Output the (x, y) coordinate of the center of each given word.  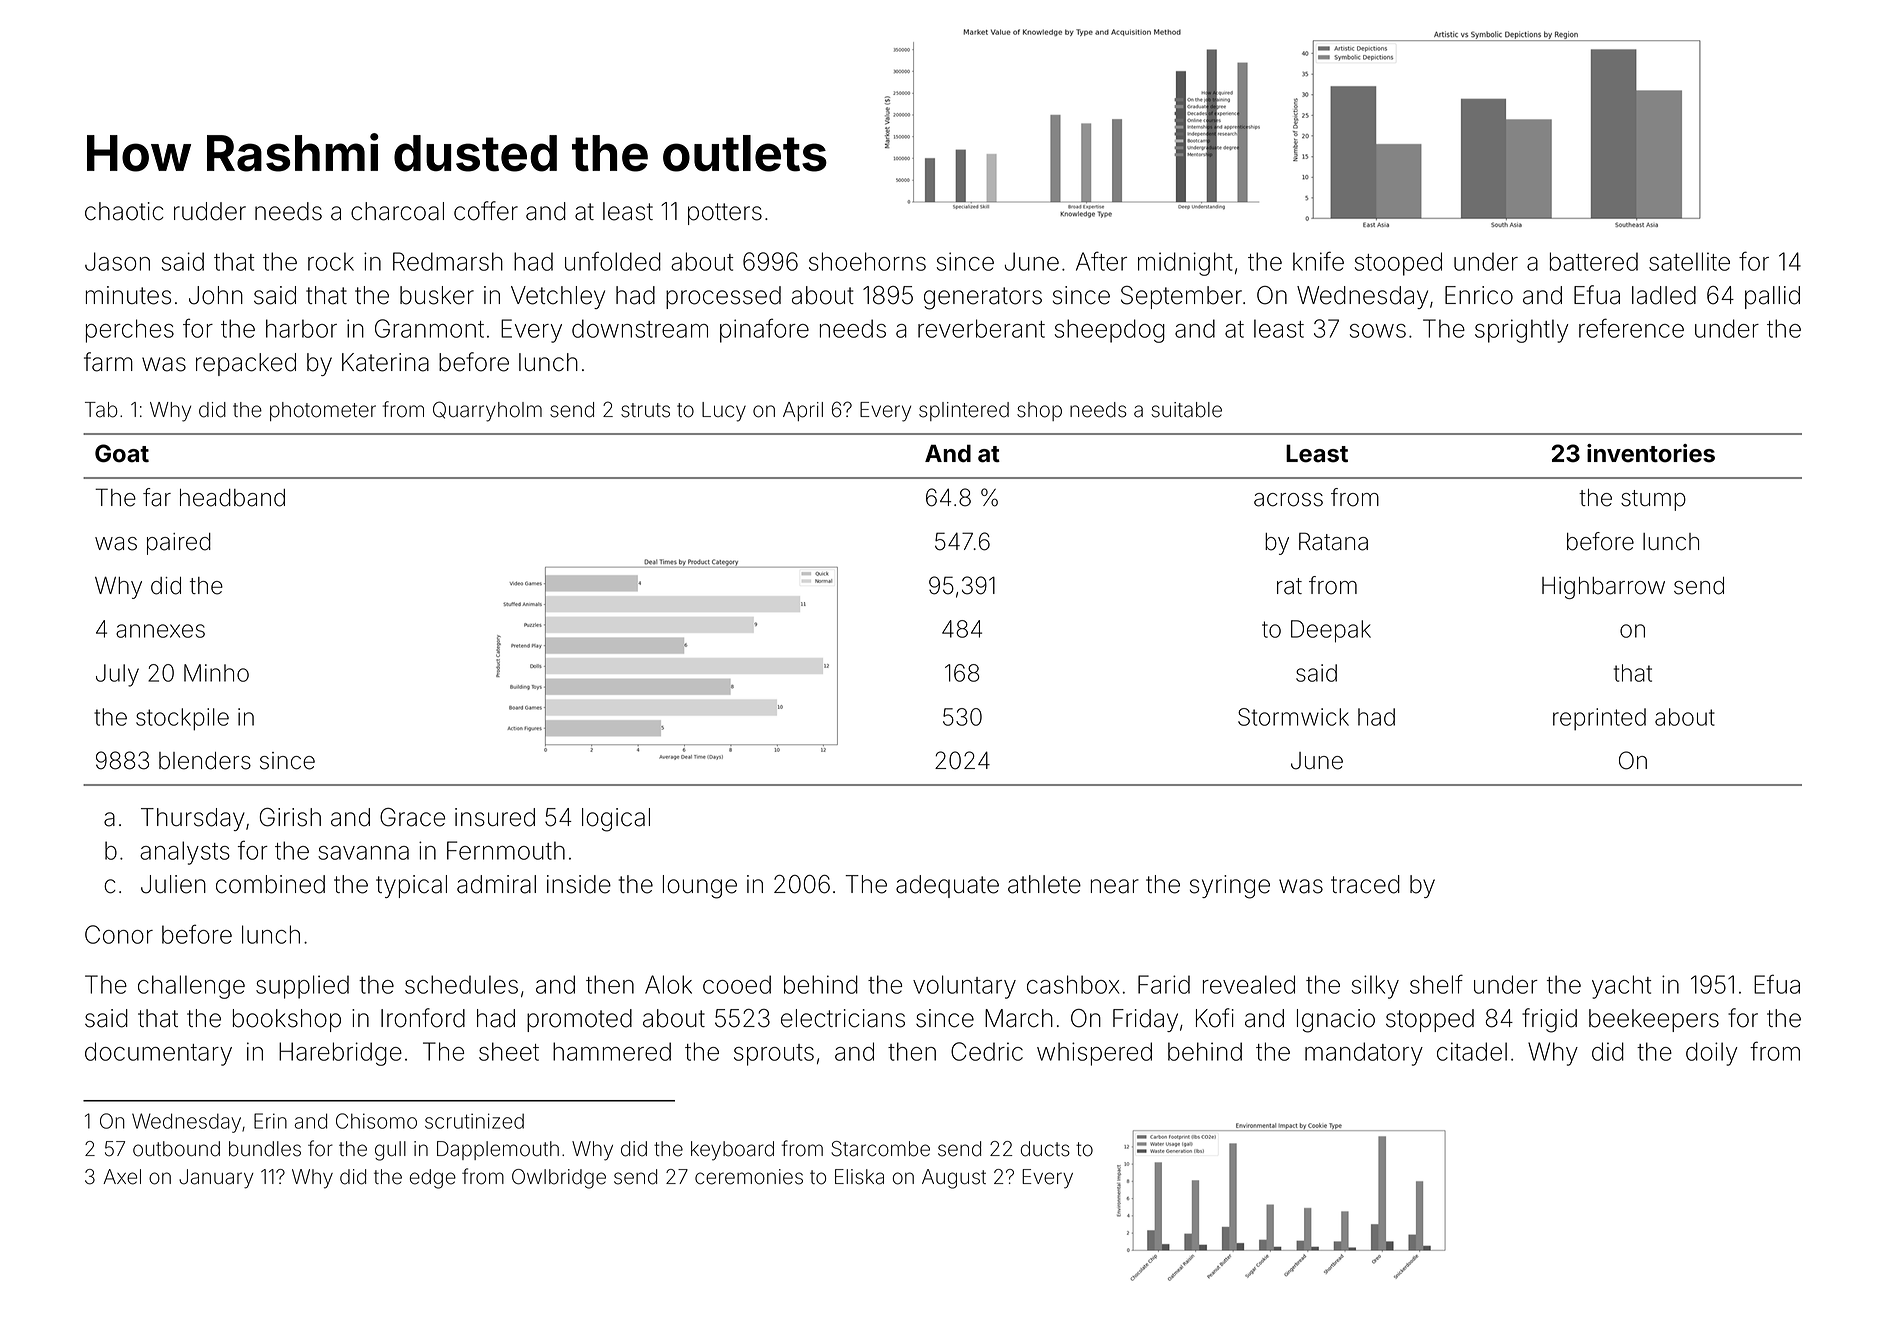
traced (1365, 884)
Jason (117, 261)
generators (983, 298)
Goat (122, 453)
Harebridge (340, 1054)
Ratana (1333, 541)
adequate (947, 886)
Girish (290, 817)
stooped (1398, 264)
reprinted (1599, 719)
